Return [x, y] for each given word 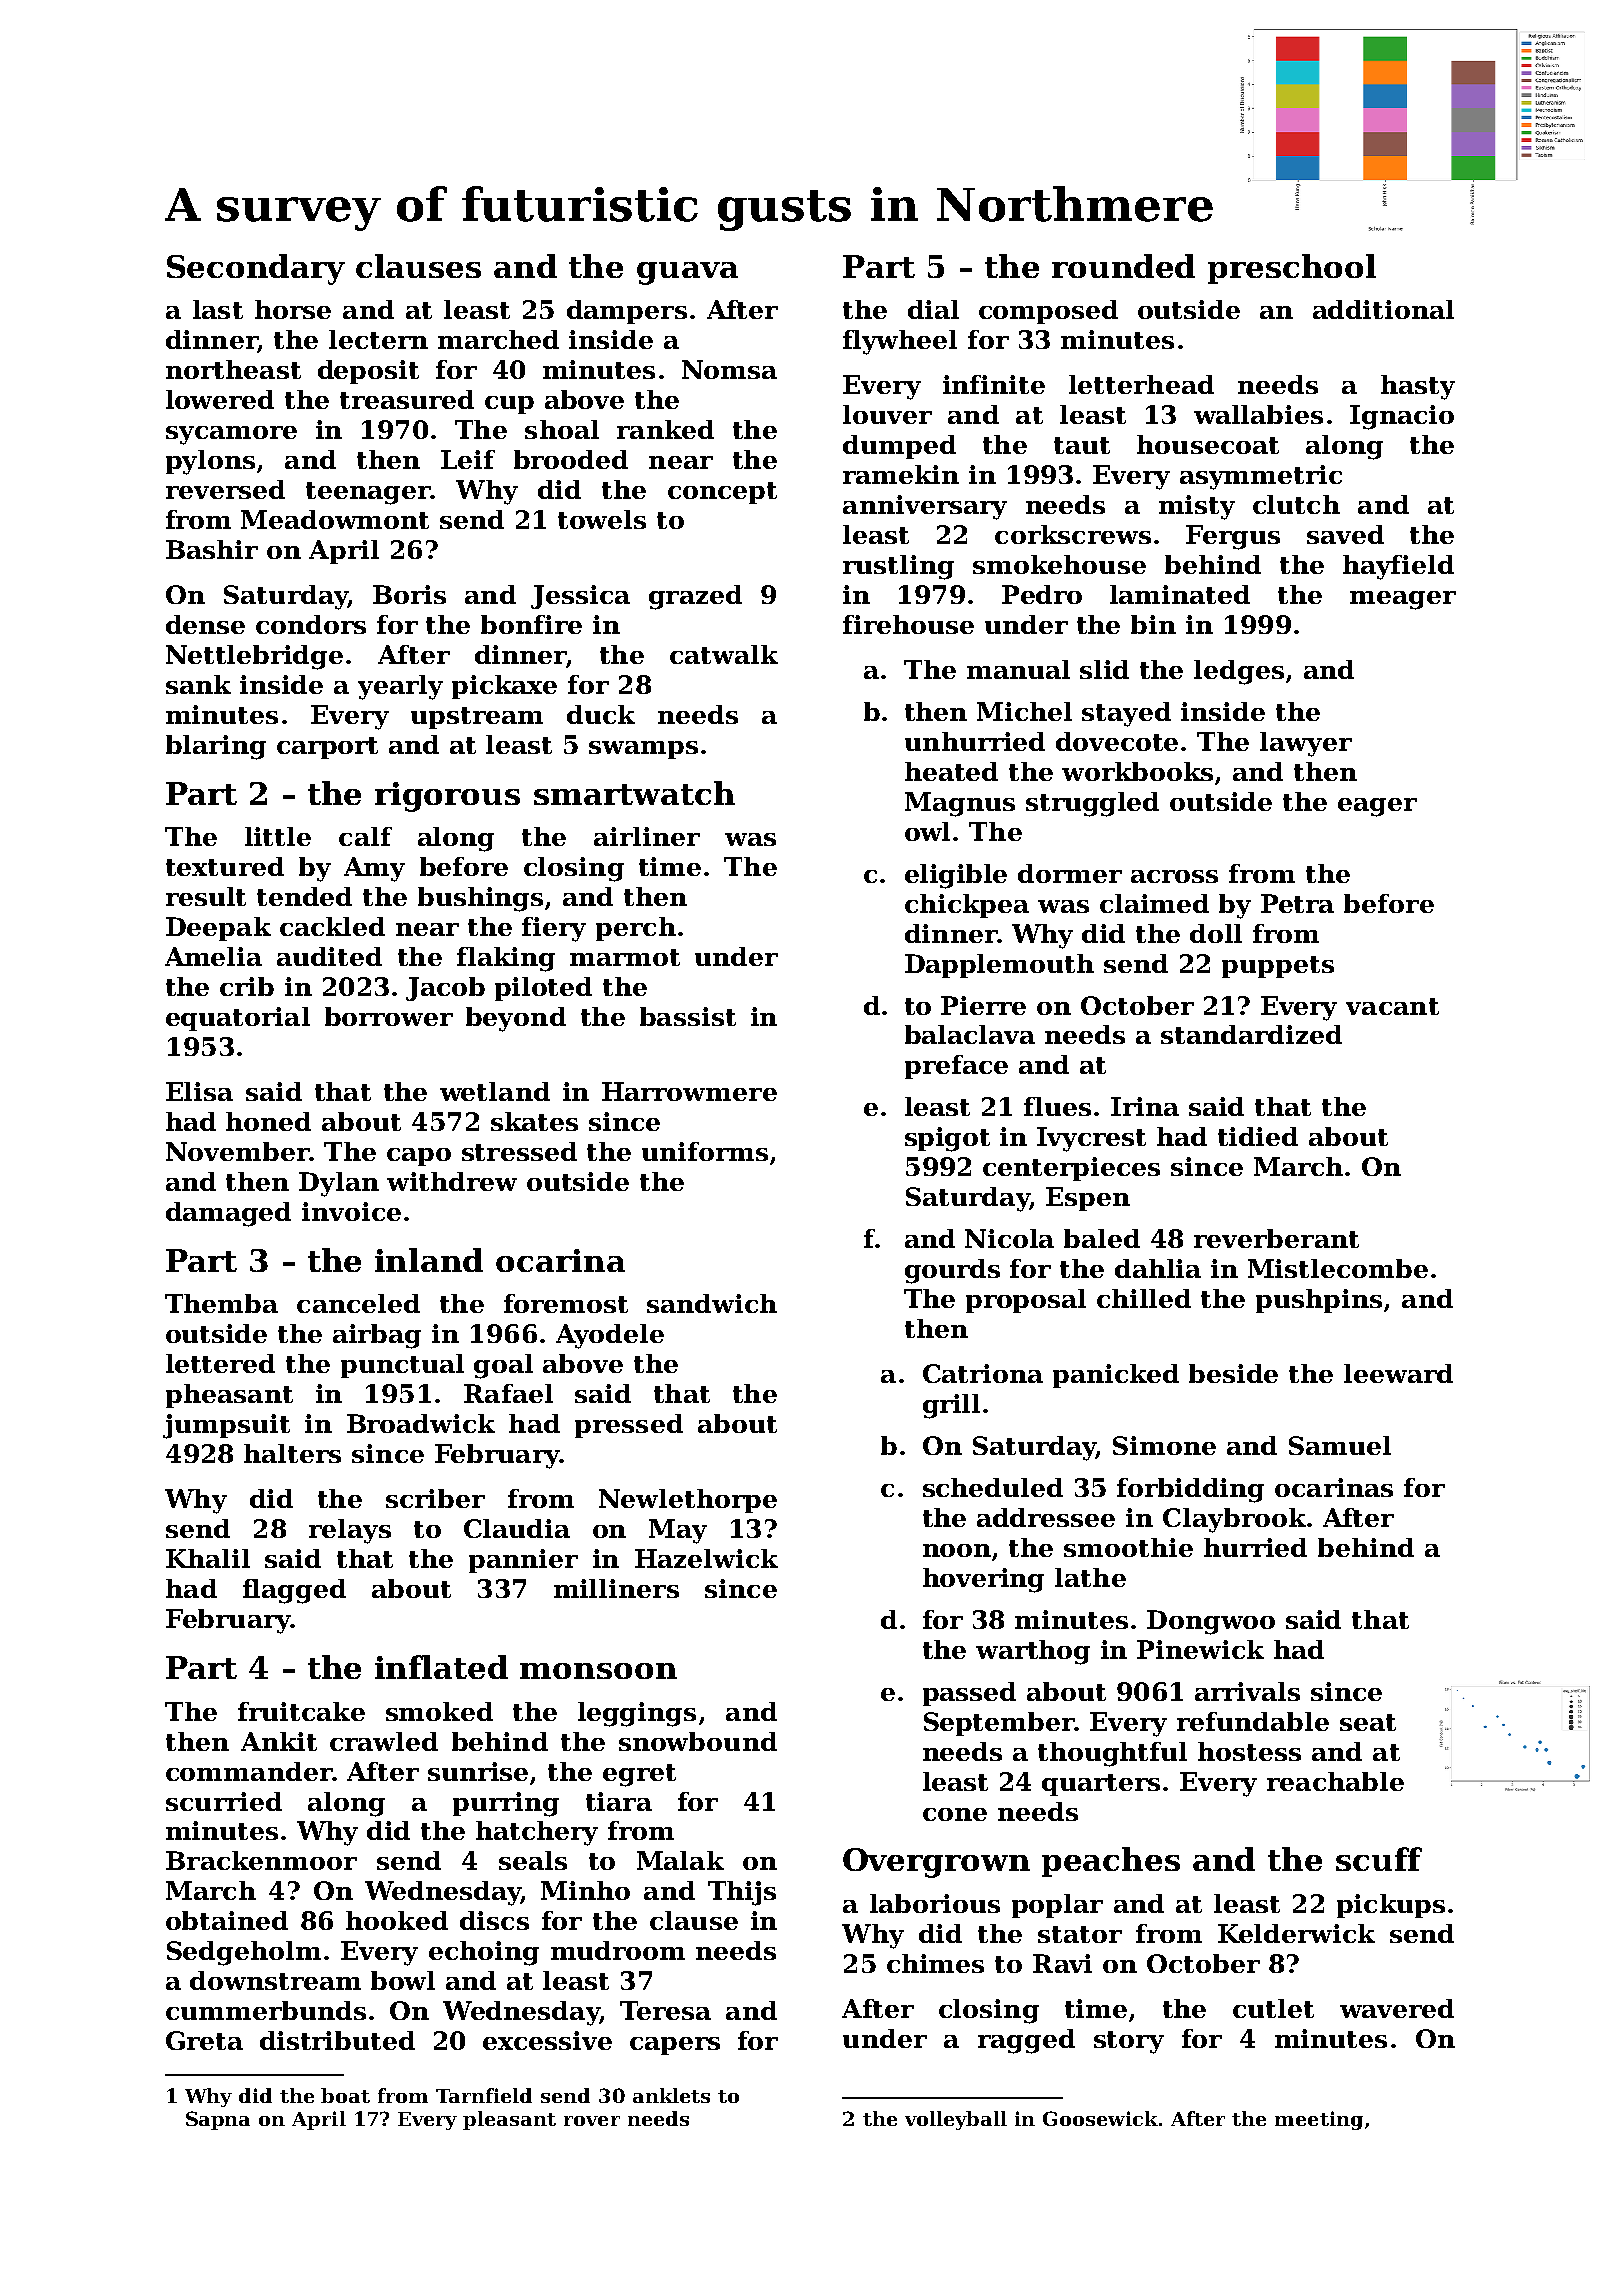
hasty [1418, 387]
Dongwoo [1211, 1622]
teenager [368, 493]
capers [675, 2046]
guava [687, 273]
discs [494, 1920]
